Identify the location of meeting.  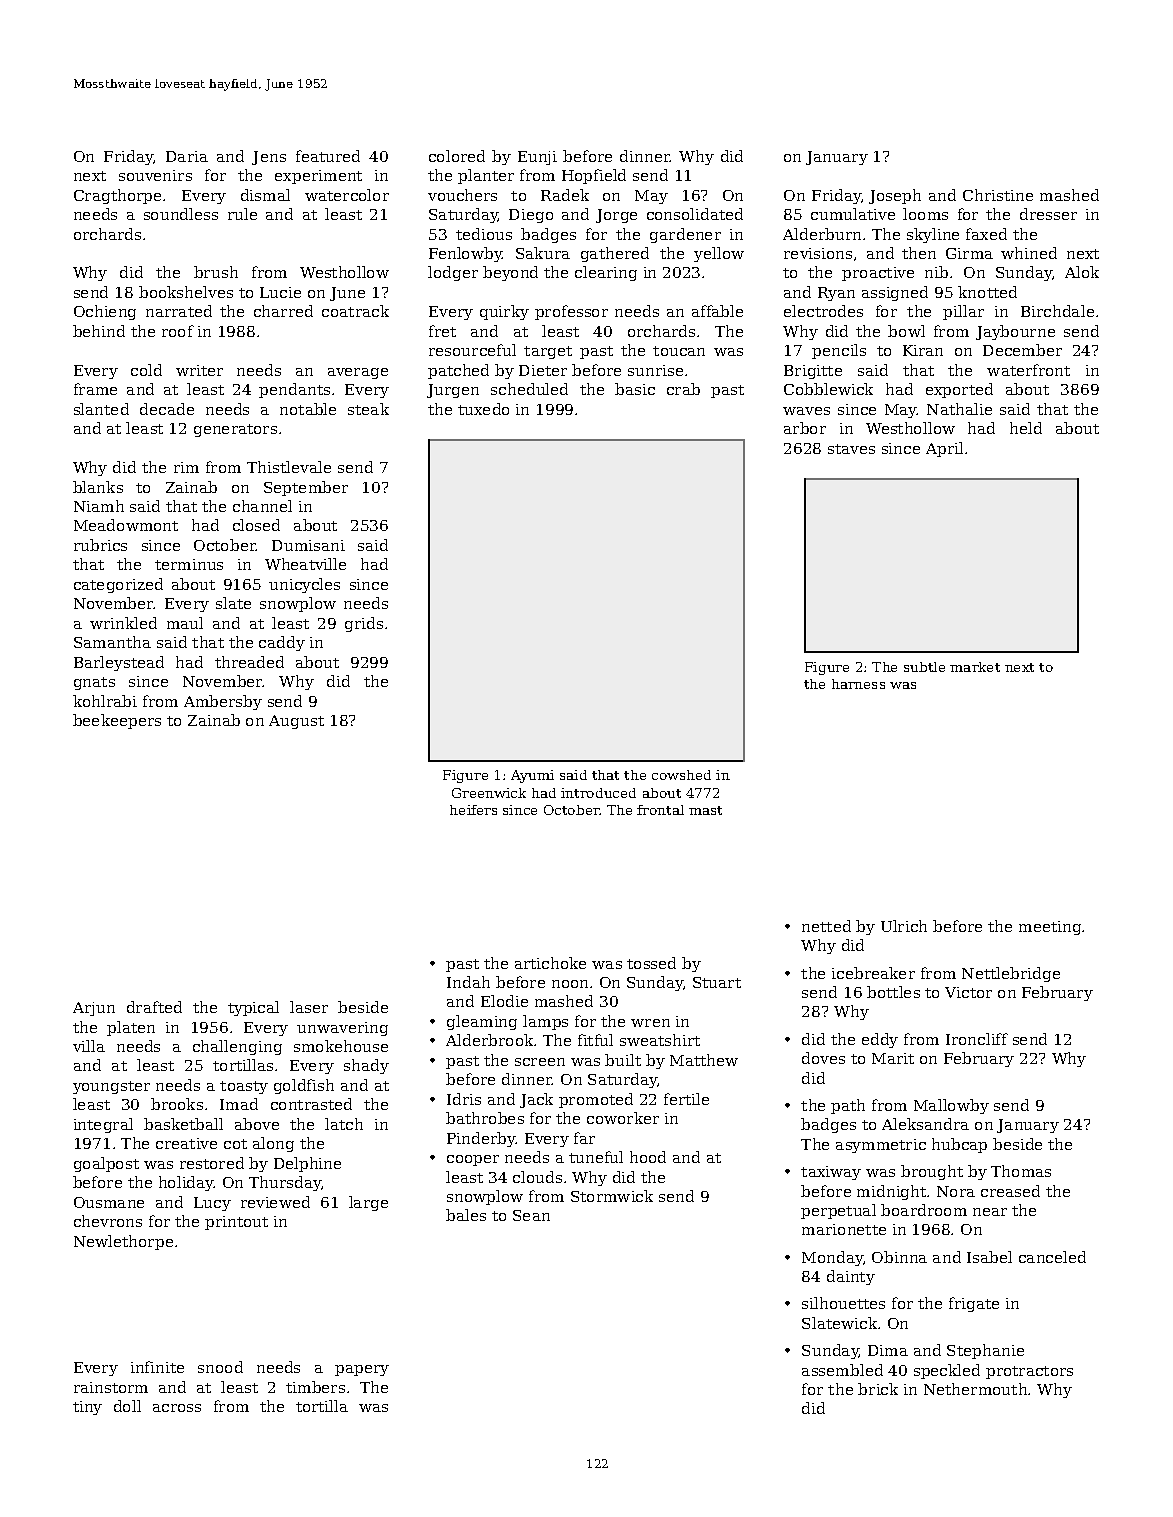
(1050, 928).
